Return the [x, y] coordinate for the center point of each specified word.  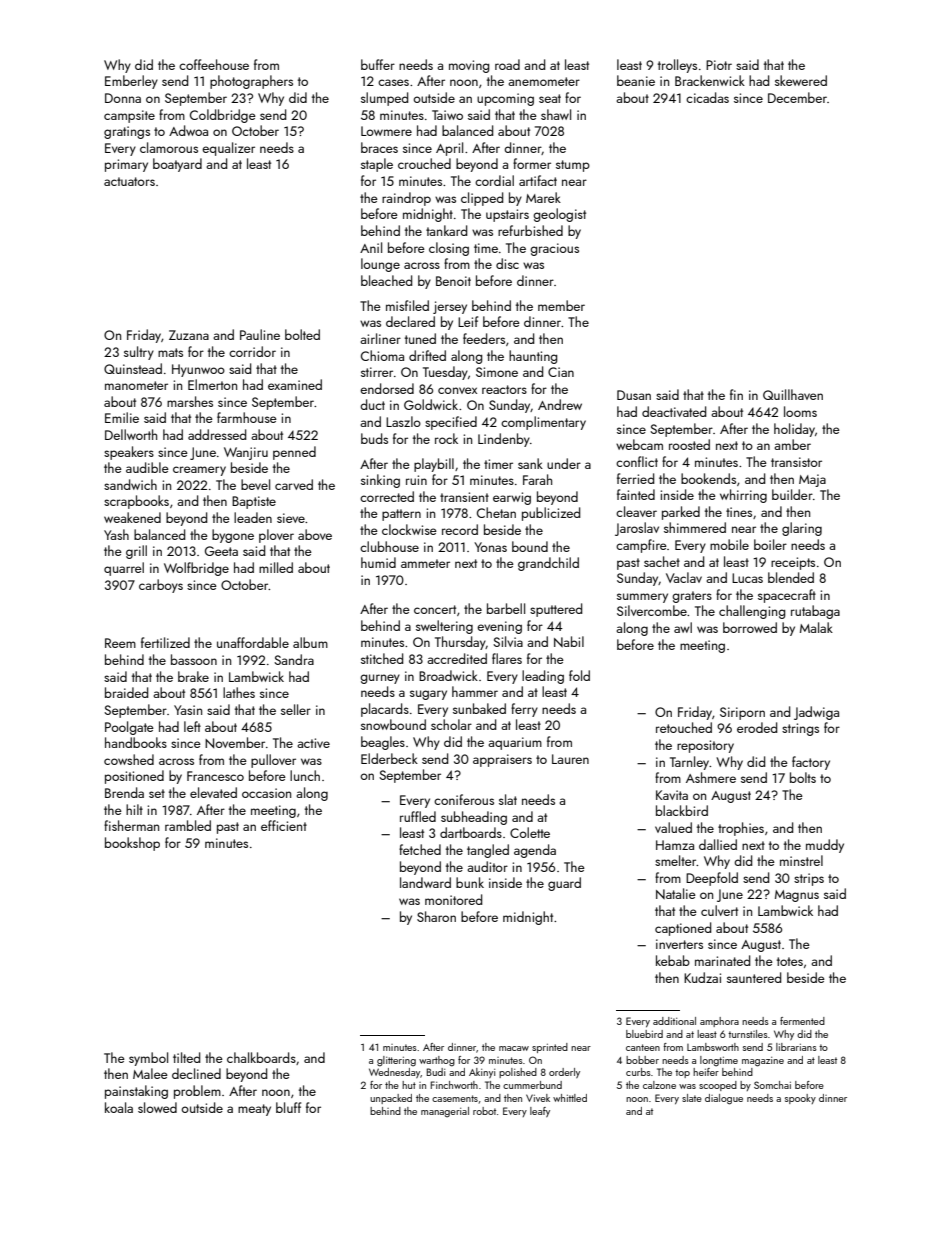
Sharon [436, 916]
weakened [132, 517]
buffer [378, 64]
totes [790, 961]
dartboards [471, 832]
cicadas [707, 97]
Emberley [131, 82]
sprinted [550, 1048]
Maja [812, 480]
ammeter [425, 563]
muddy [825, 846]
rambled [188, 825]
